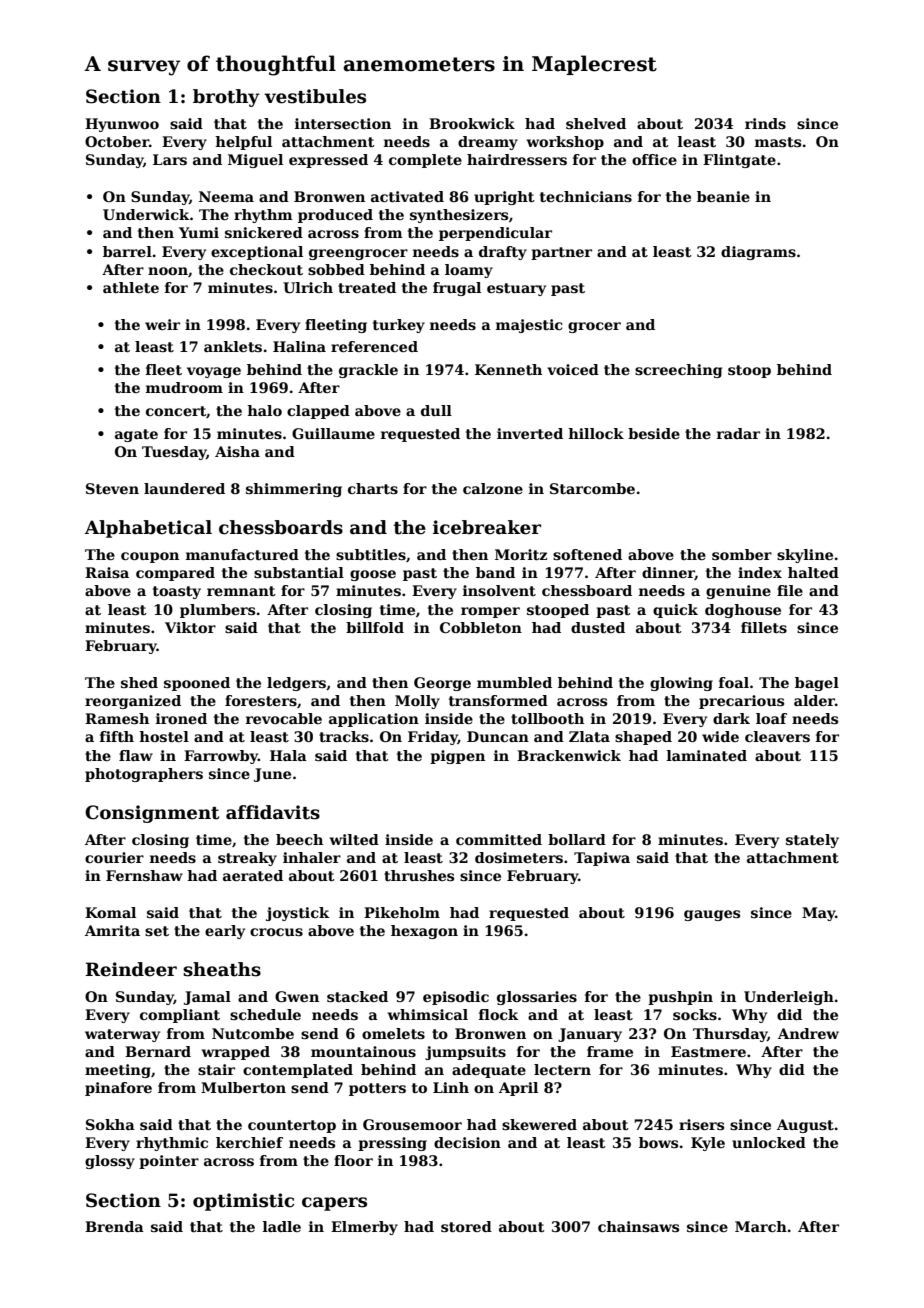 This screenshot has width=924, height=1308. What do you see at coordinates (562, 1069) in the screenshot?
I see `lectern` at bounding box center [562, 1069].
